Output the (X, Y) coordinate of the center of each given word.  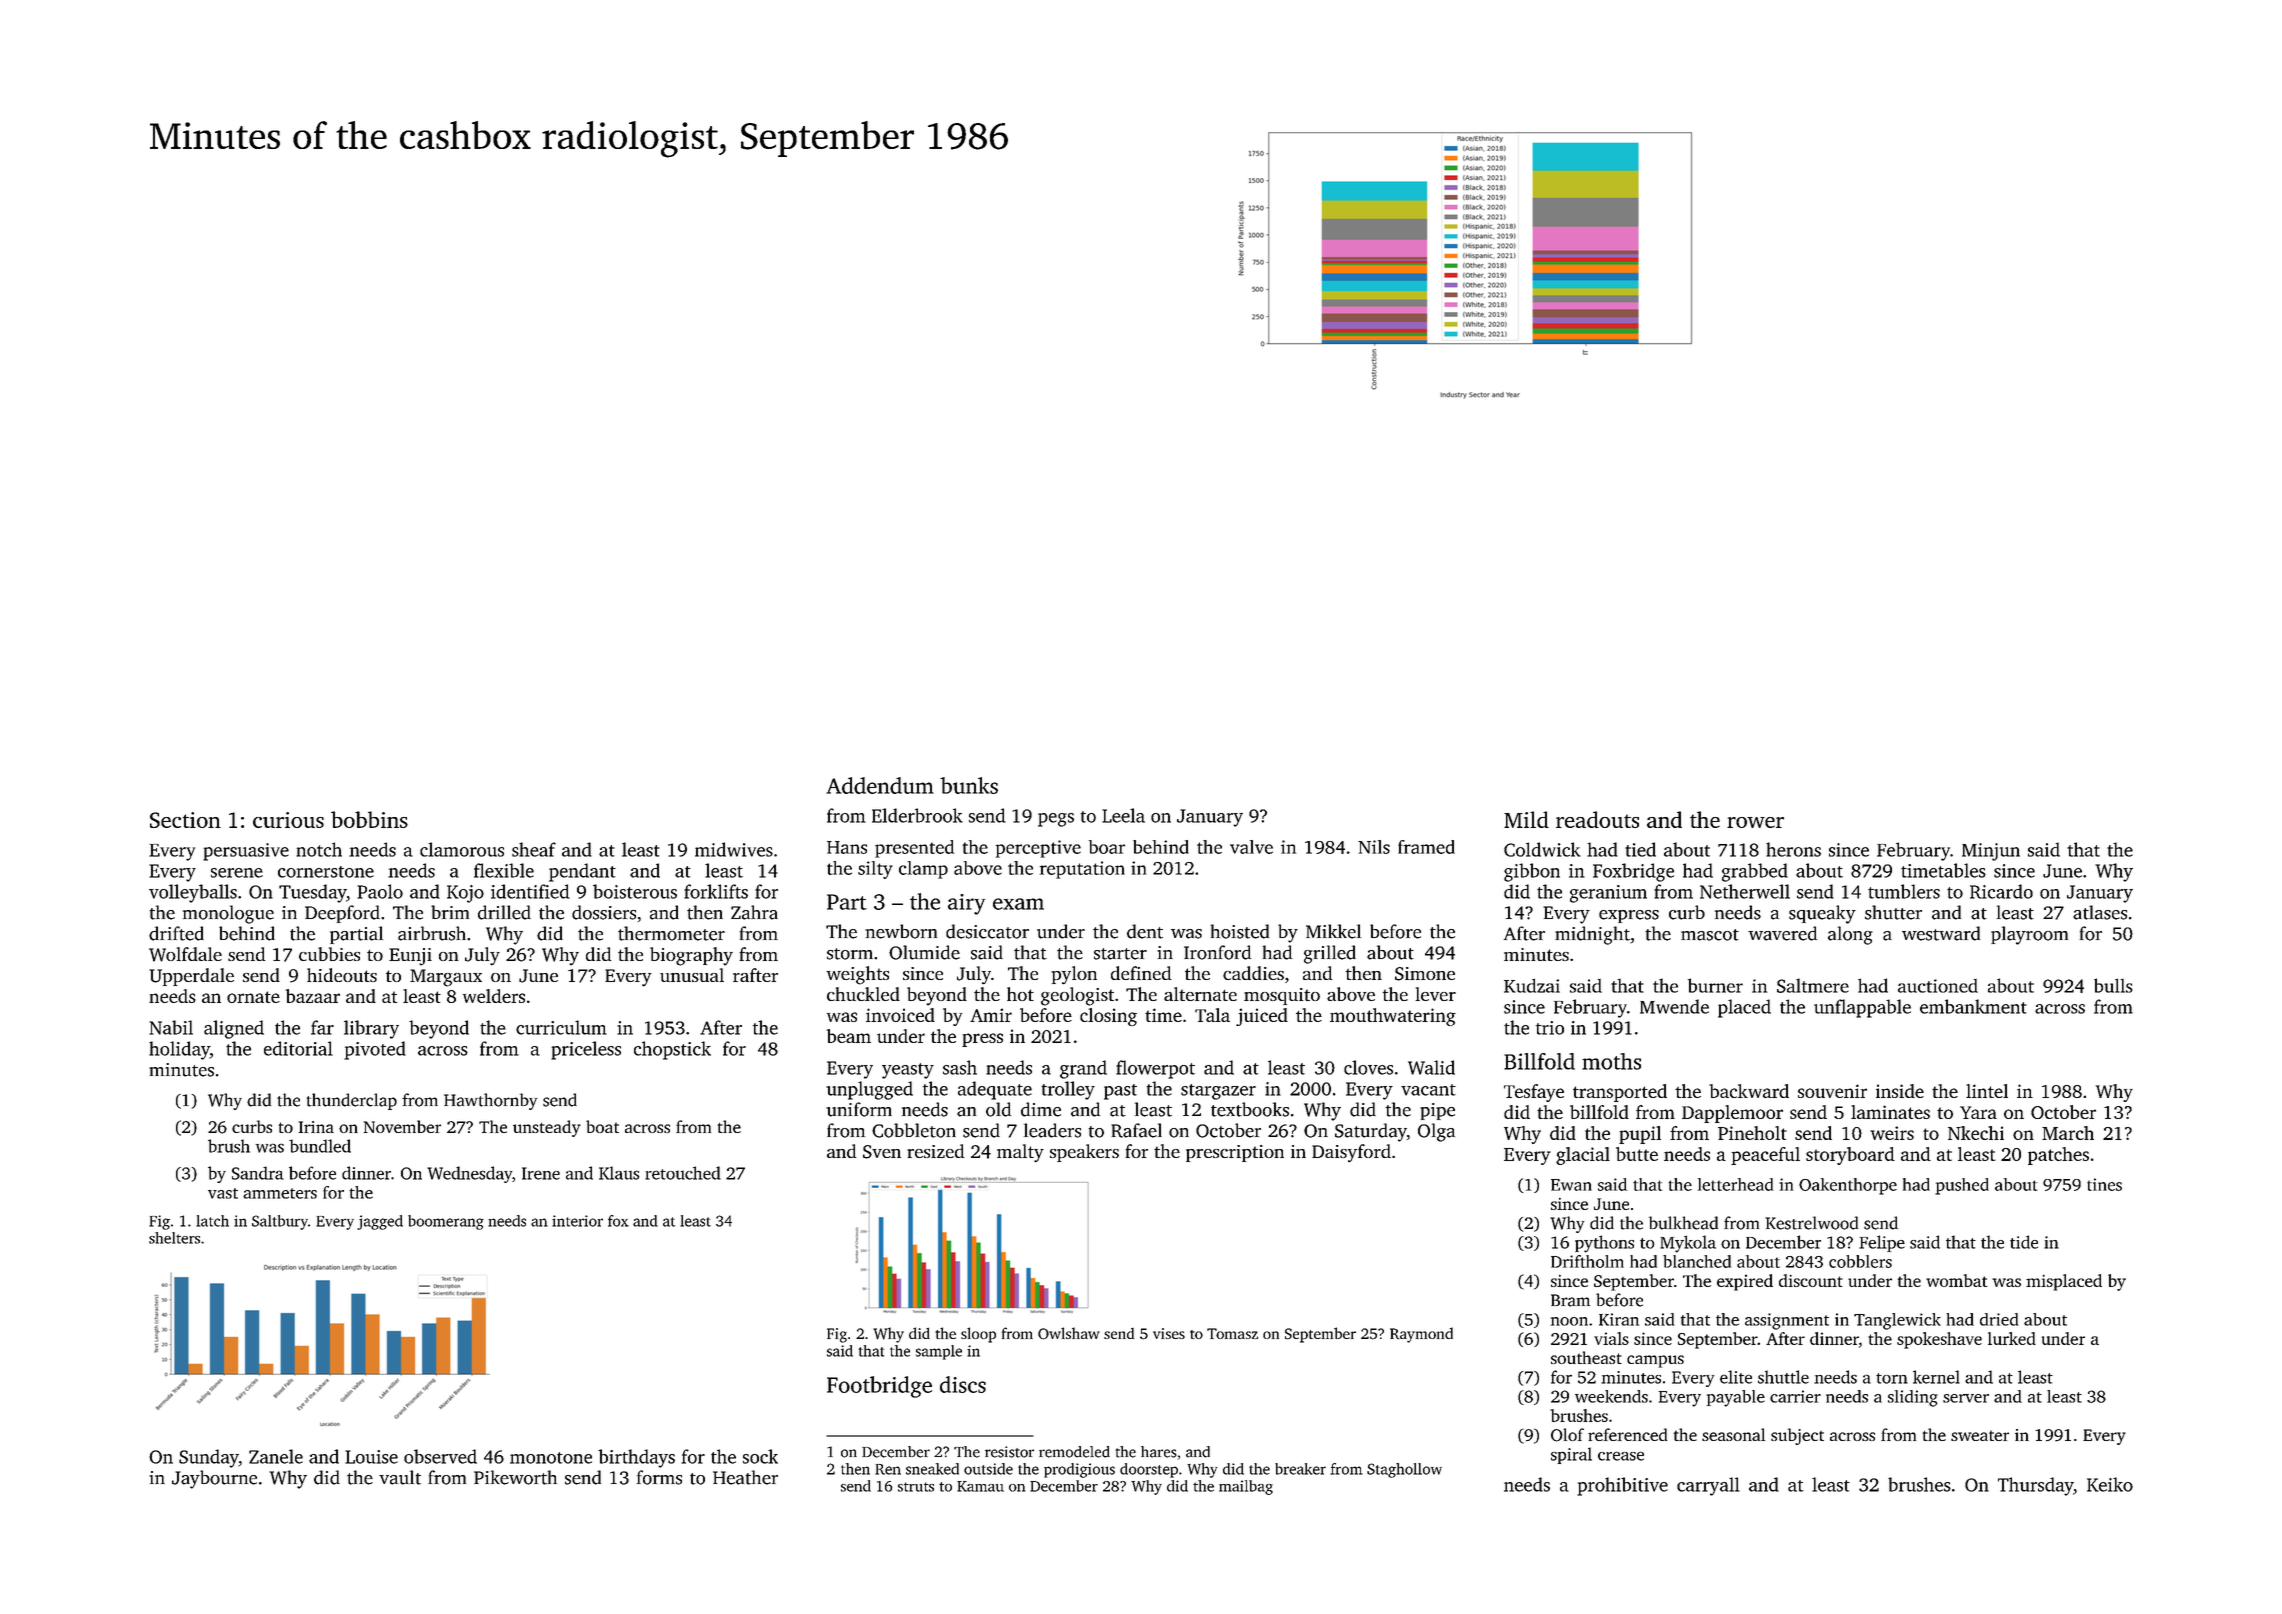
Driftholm (1587, 1261)
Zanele (276, 1456)
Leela (1123, 815)
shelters (174, 1238)
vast (223, 1193)
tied (1640, 849)
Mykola (1688, 1244)
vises (1169, 1333)
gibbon (1532, 872)
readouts (1597, 819)
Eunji (410, 957)
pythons (1604, 1244)
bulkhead (1683, 1223)
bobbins (369, 819)
